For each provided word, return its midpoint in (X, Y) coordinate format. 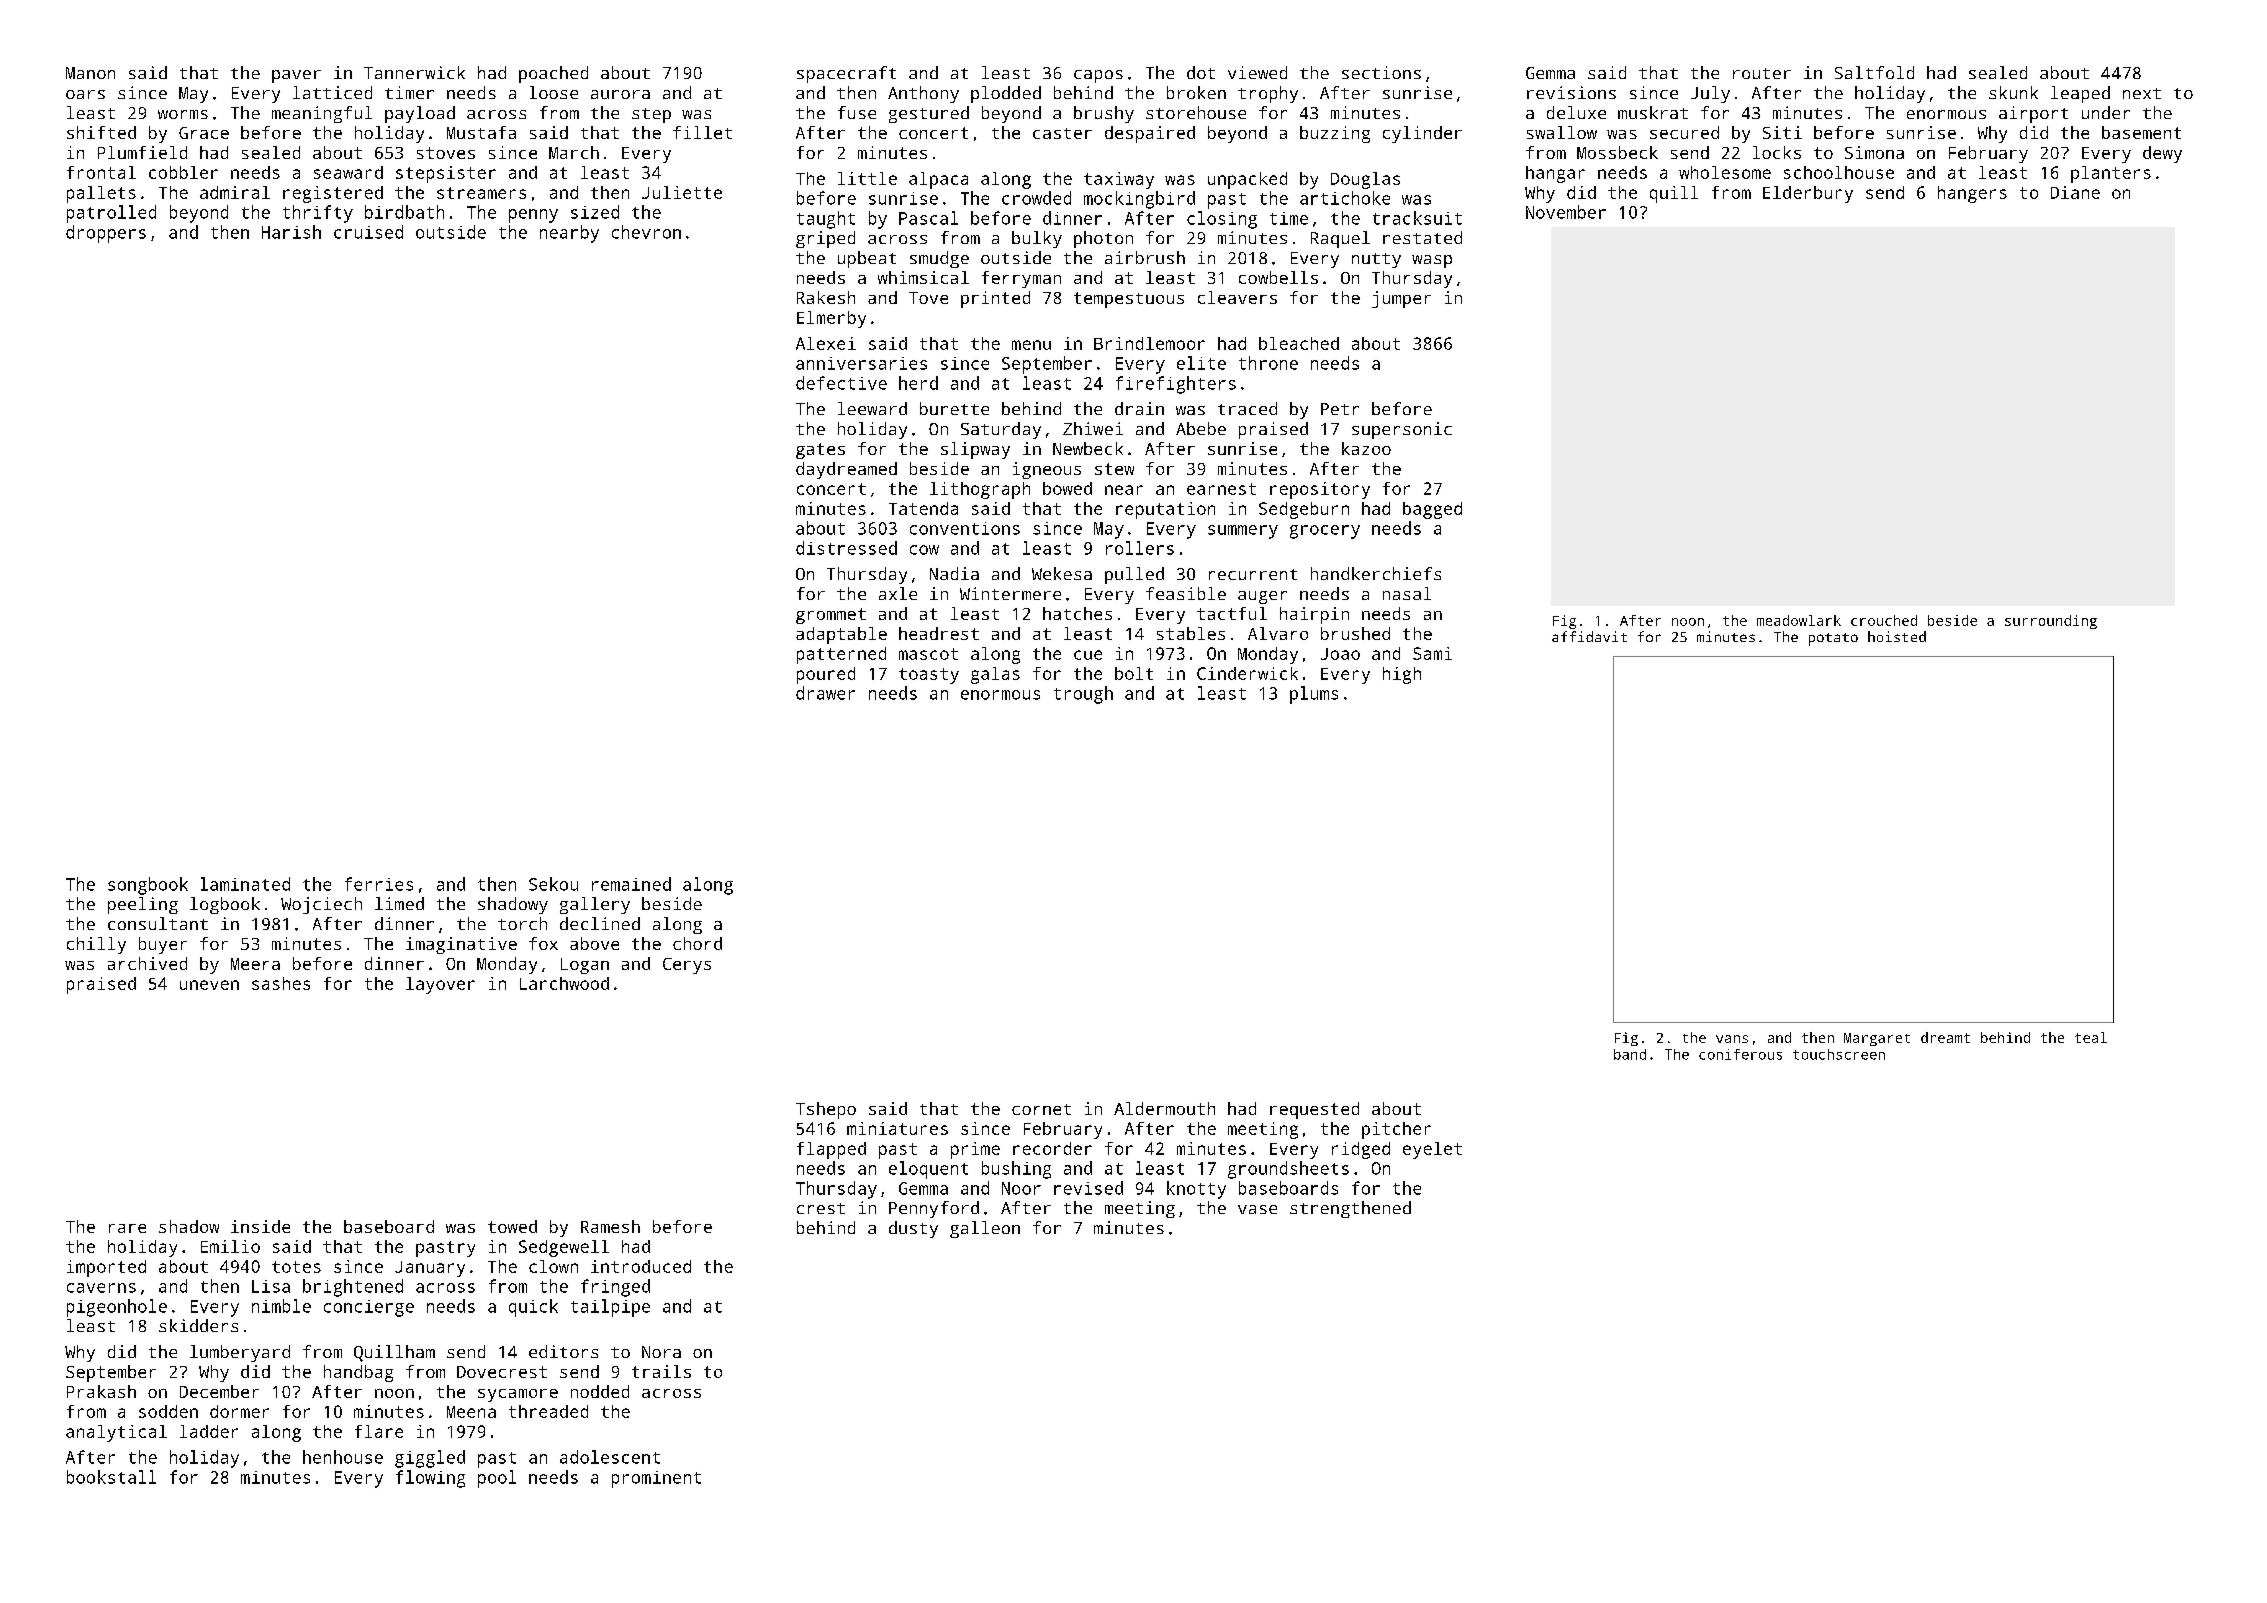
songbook (148, 886)
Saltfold (1874, 72)
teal (2091, 1037)
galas (995, 675)
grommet (831, 616)
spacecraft (846, 74)
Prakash (101, 1391)
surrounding (2051, 622)
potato (1833, 639)
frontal (101, 172)
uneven (209, 985)
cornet (1041, 1109)
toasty (929, 676)
